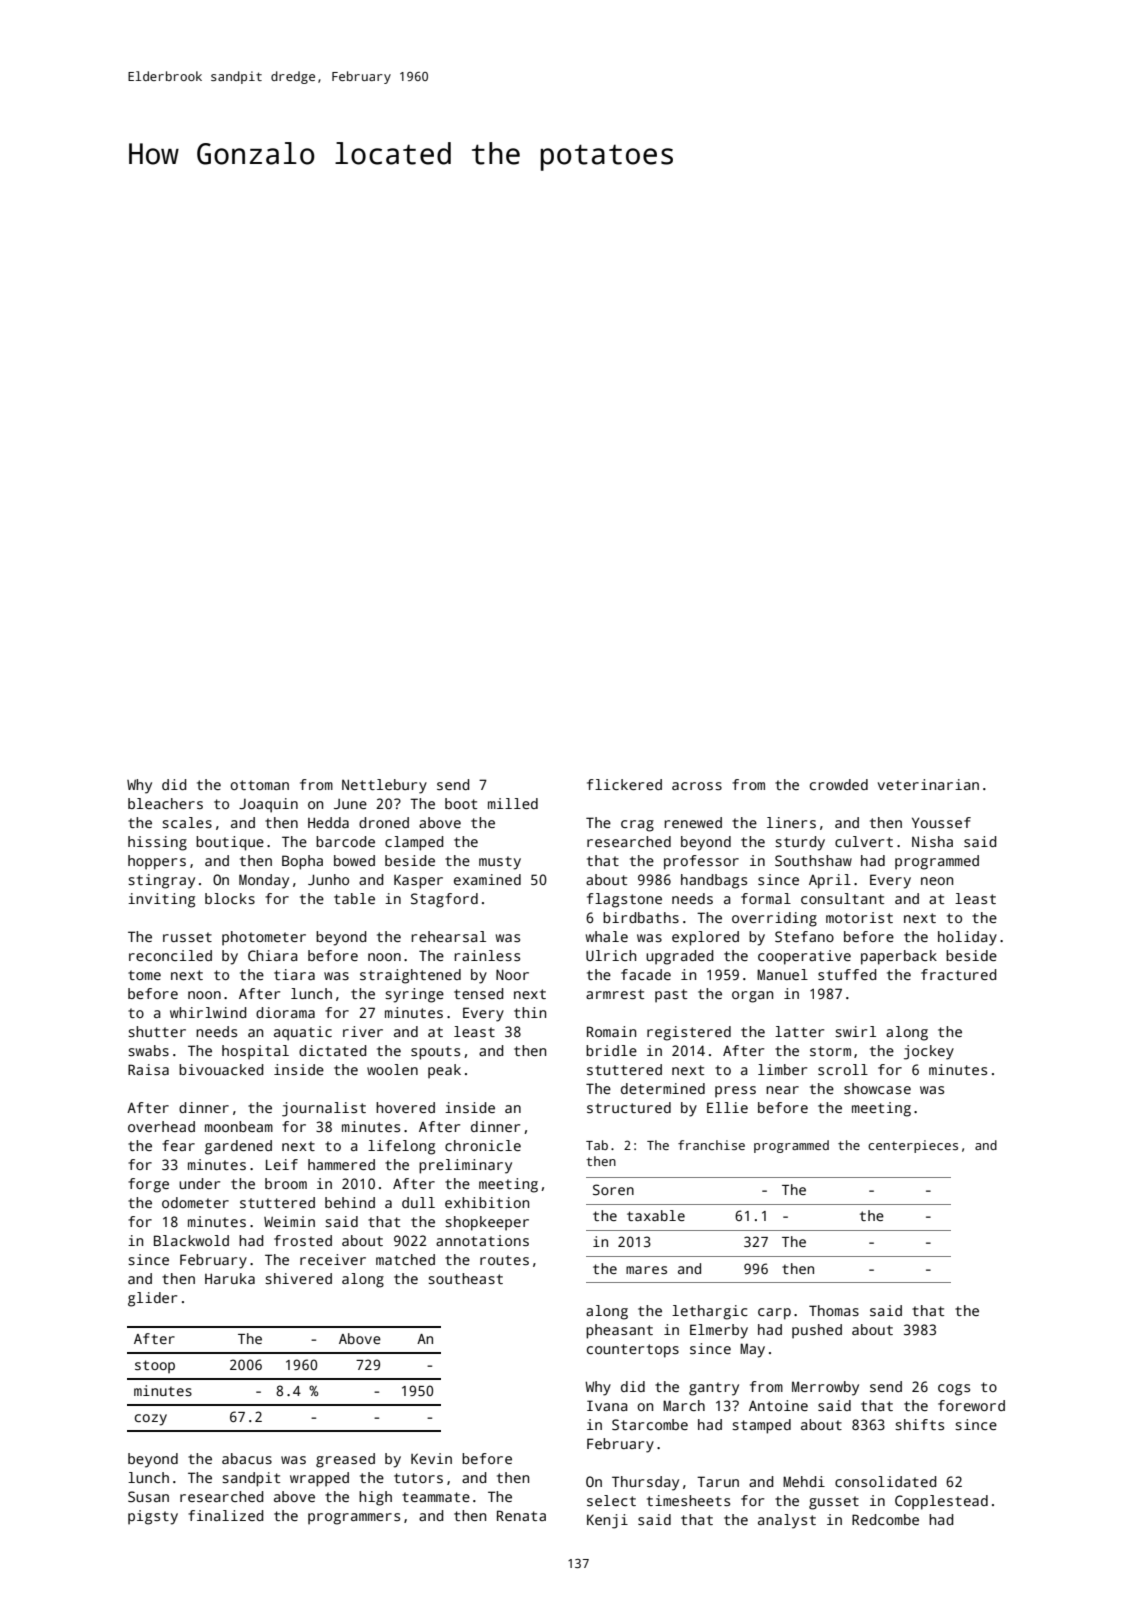 The width and height of the document is (1134, 1604). Describe the element at coordinates (611, 1050) in the document. I see `bridle` at that location.
